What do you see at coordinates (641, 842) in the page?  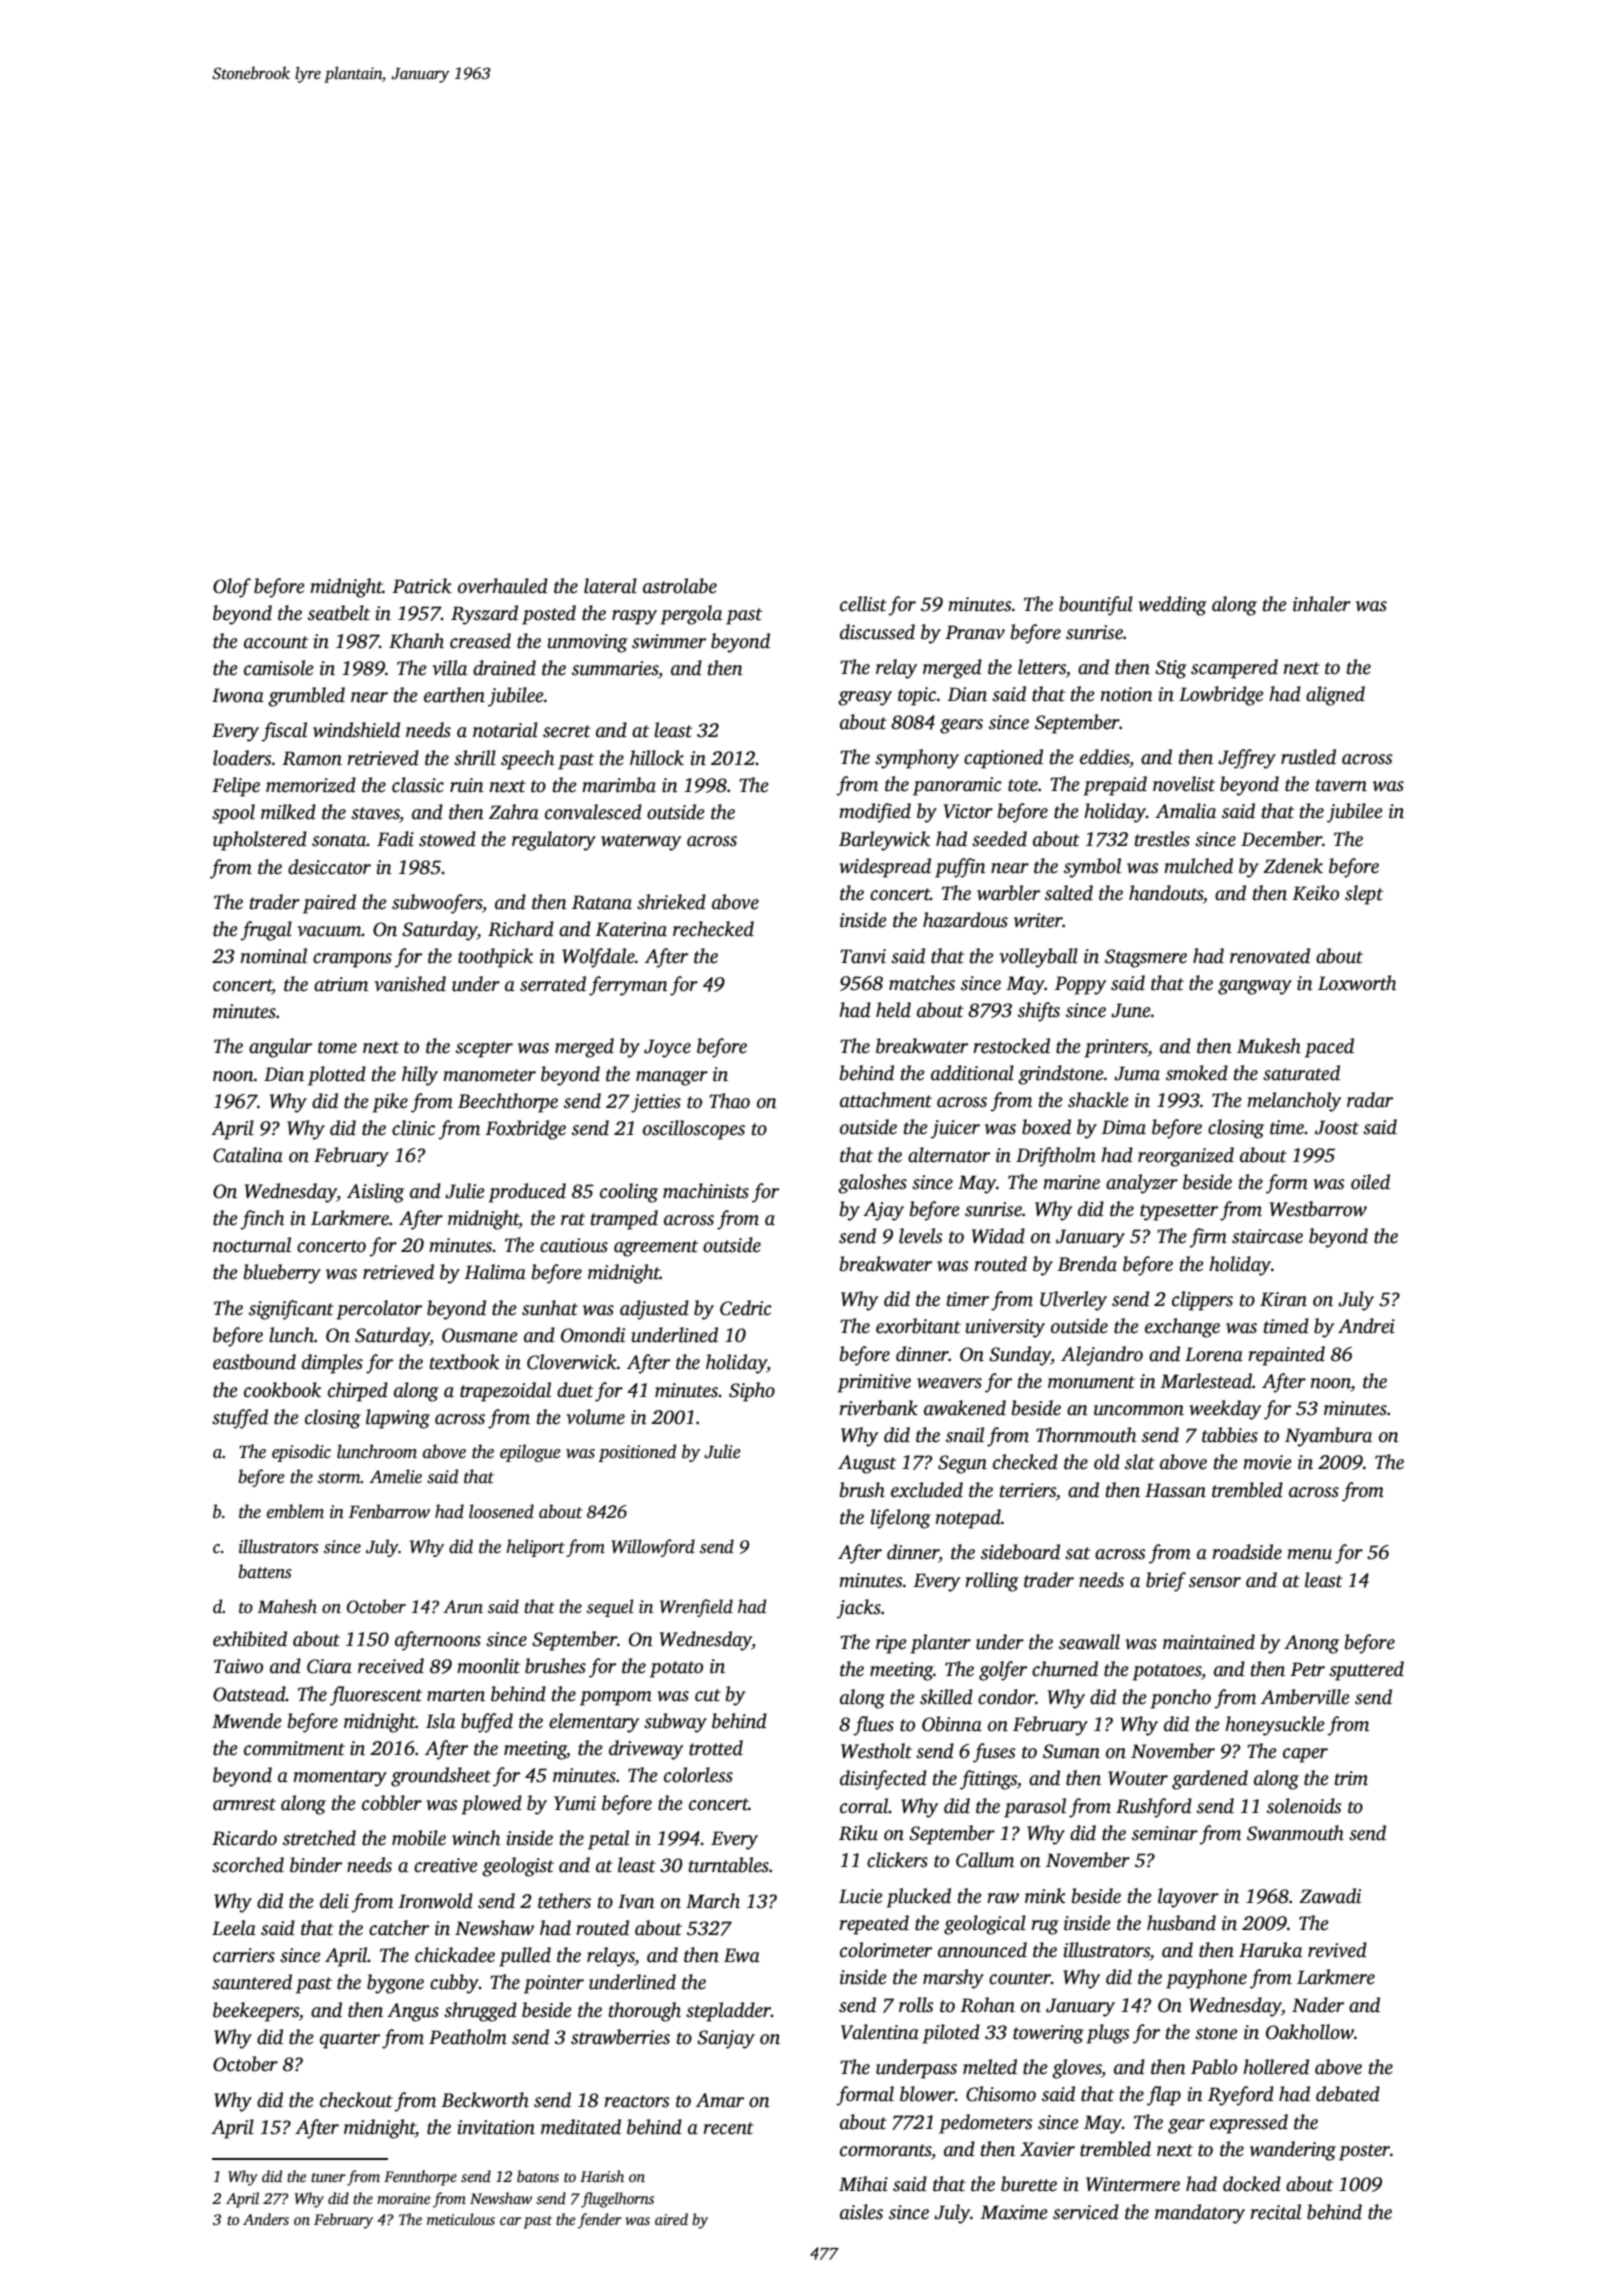 I see `waterway` at bounding box center [641, 842].
